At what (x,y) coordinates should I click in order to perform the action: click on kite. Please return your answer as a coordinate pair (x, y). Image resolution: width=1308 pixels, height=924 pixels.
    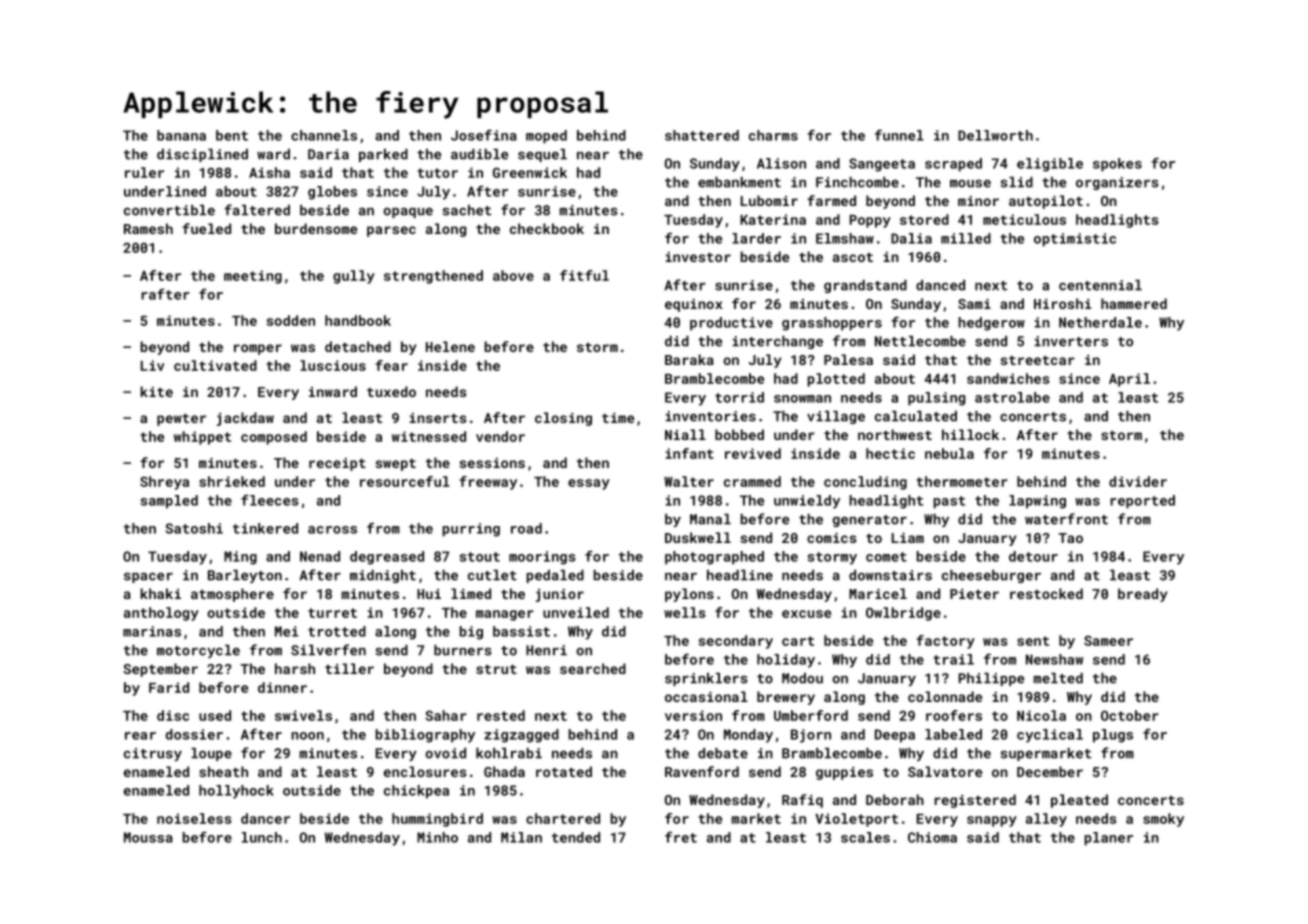
    Looking at the image, I should click on (156, 391).
